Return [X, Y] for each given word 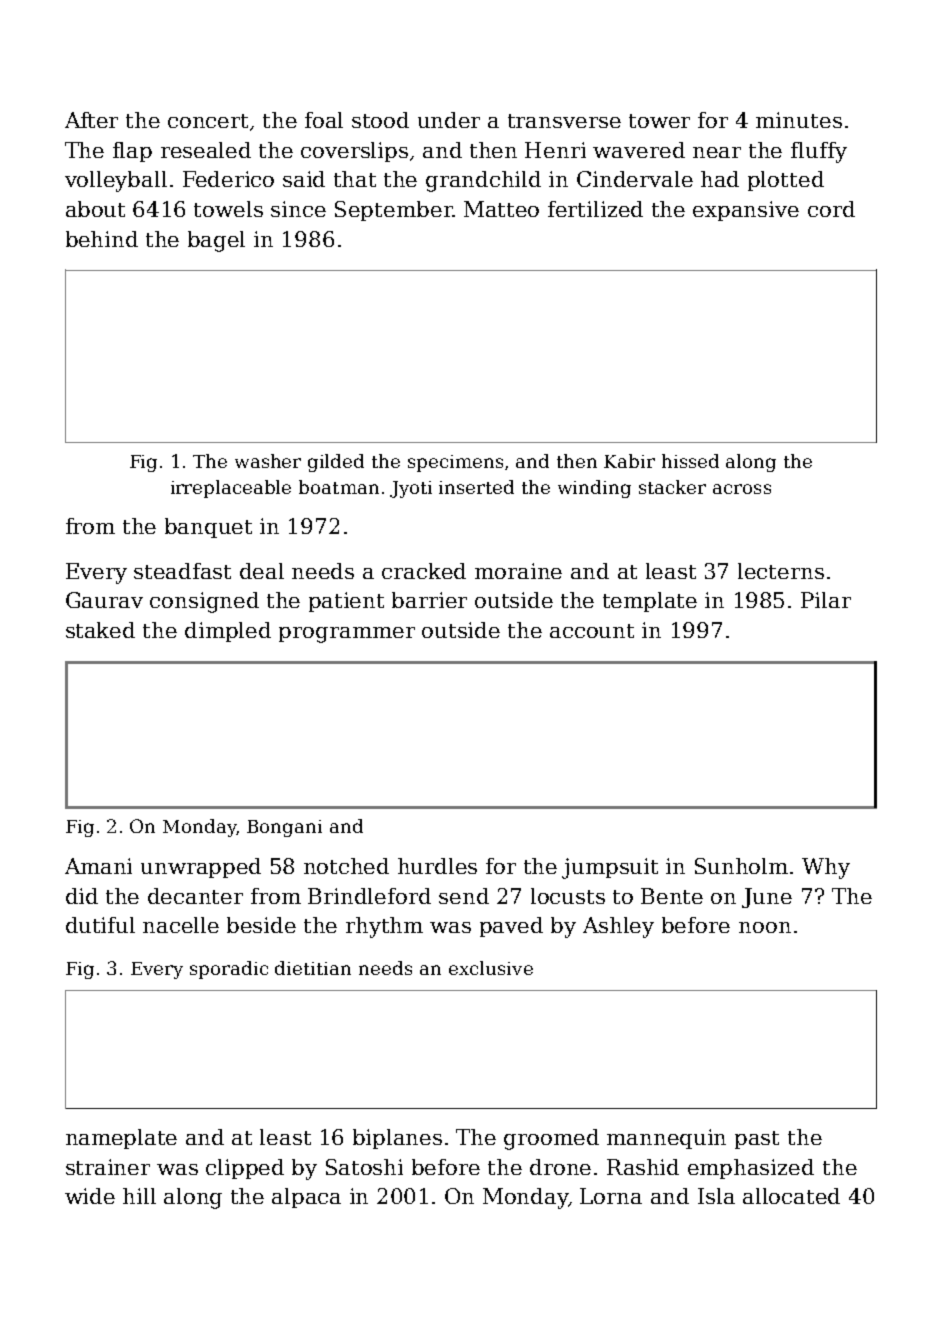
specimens [455, 463]
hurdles [437, 866]
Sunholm [741, 866]
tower [659, 121]
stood [380, 120]
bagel [216, 241]
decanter [195, 896]
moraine [518, 571]
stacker [672, 487]
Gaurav [104, 600]
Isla [716, 1196]
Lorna [611, 1196]
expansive [746, 211]
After [91, 120]
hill [139, 1196]
